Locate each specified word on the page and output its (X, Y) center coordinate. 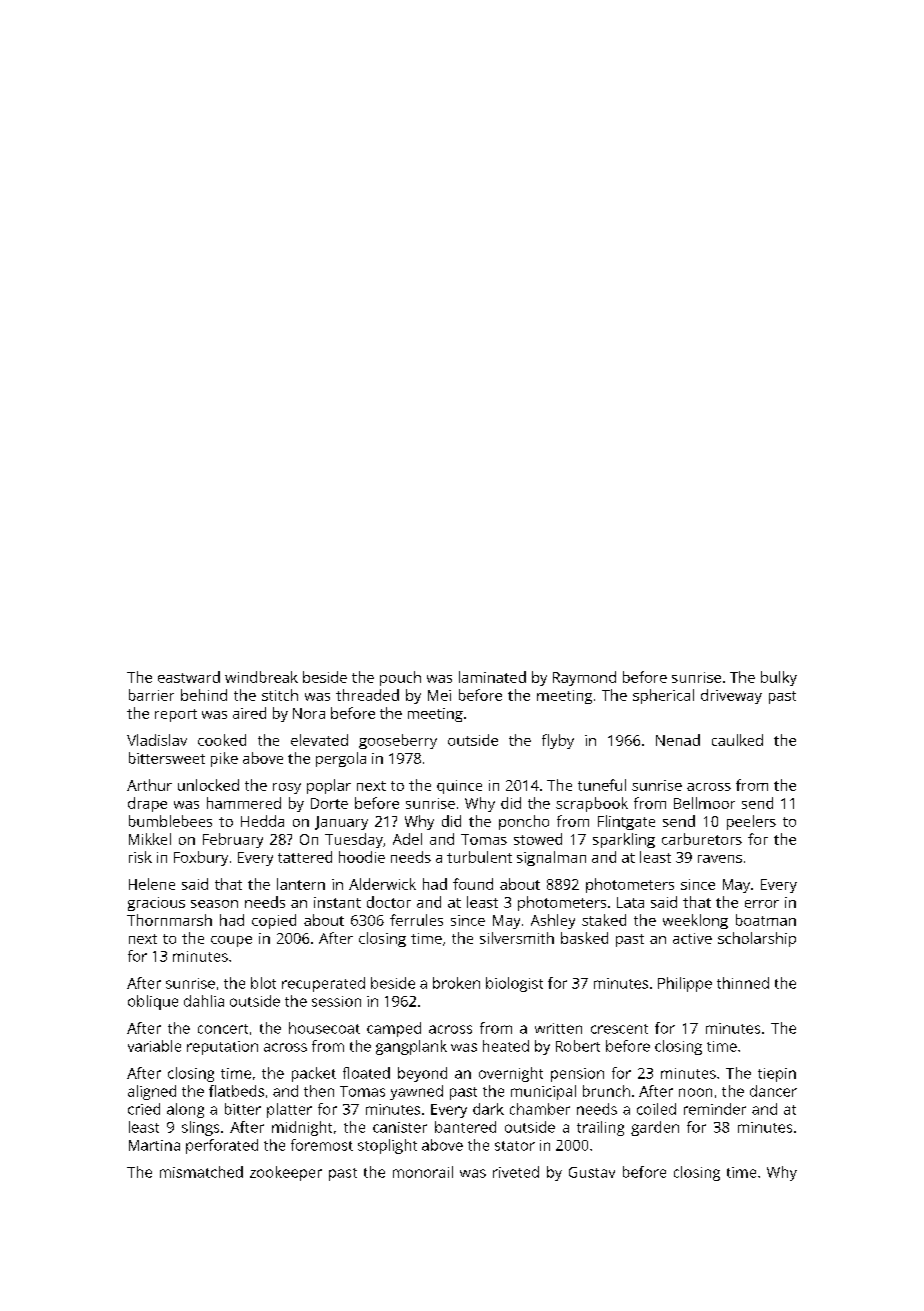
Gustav (592, 1172)
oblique (153, 1002)
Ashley (553, 921)
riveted (516, 1172)
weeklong (695, 921)
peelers (751, 822)
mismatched (201, 1172)
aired (249, 713)
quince (459, 787)
